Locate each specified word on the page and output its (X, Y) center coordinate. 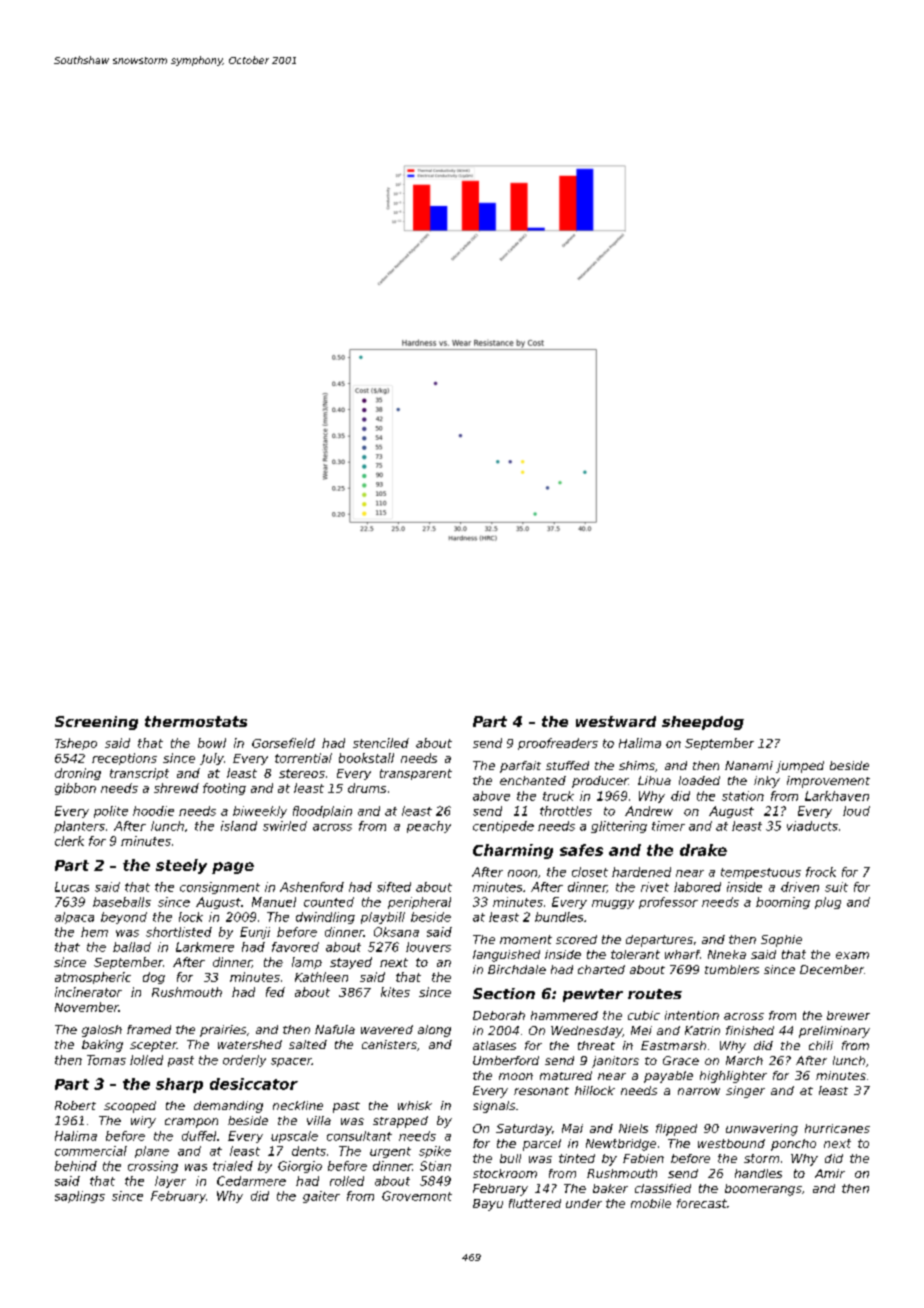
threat (596, 1045)
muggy (613, 904)
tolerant (635, 954)
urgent (390, 1152)
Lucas (72, 887)
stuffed (567, 765)
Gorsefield (283, 743)
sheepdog (703, 723)
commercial (91, 1151)
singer (745, 1092)
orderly (244, 1061)
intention (692, 1015)
